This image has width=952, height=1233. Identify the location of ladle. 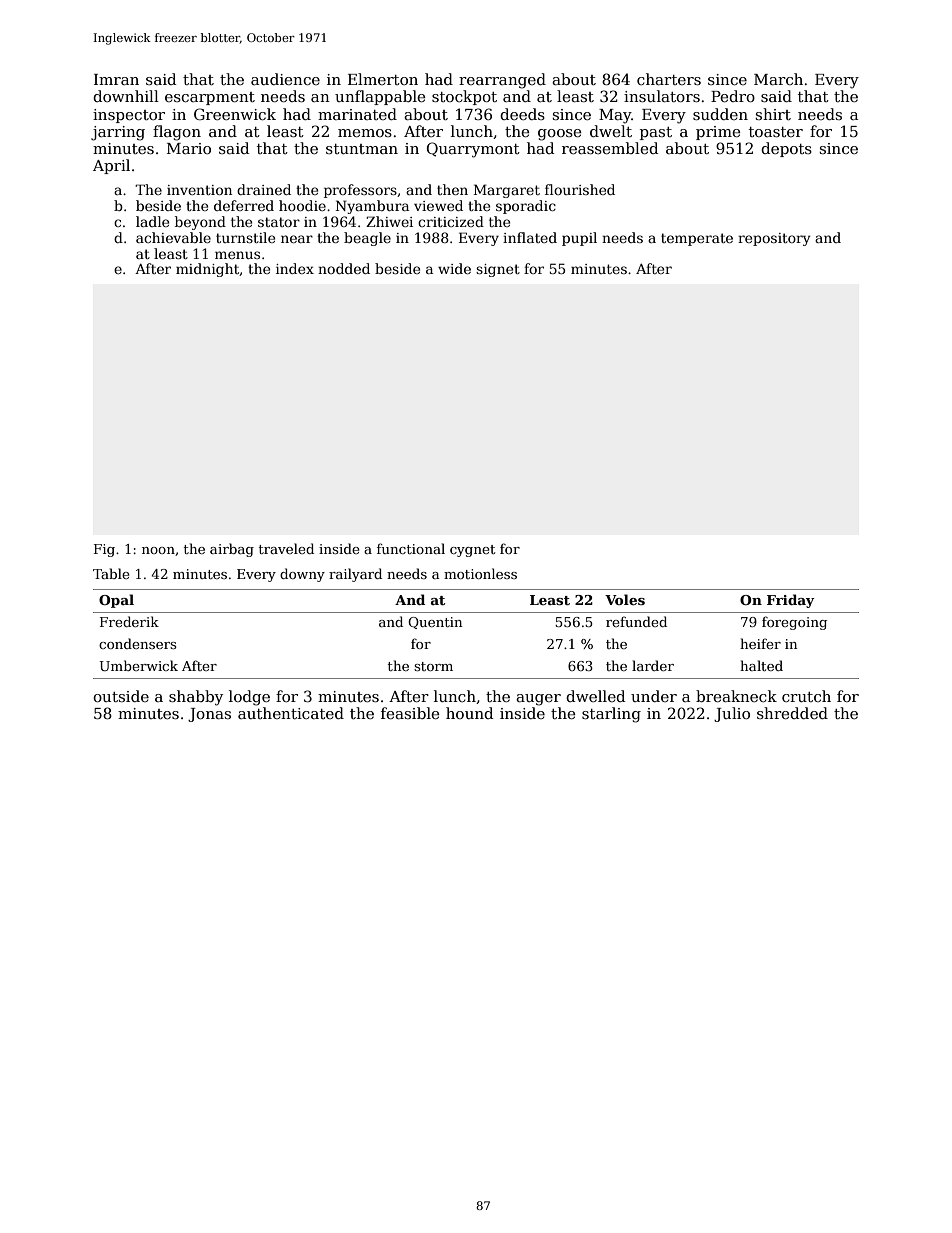
(152, 221).
